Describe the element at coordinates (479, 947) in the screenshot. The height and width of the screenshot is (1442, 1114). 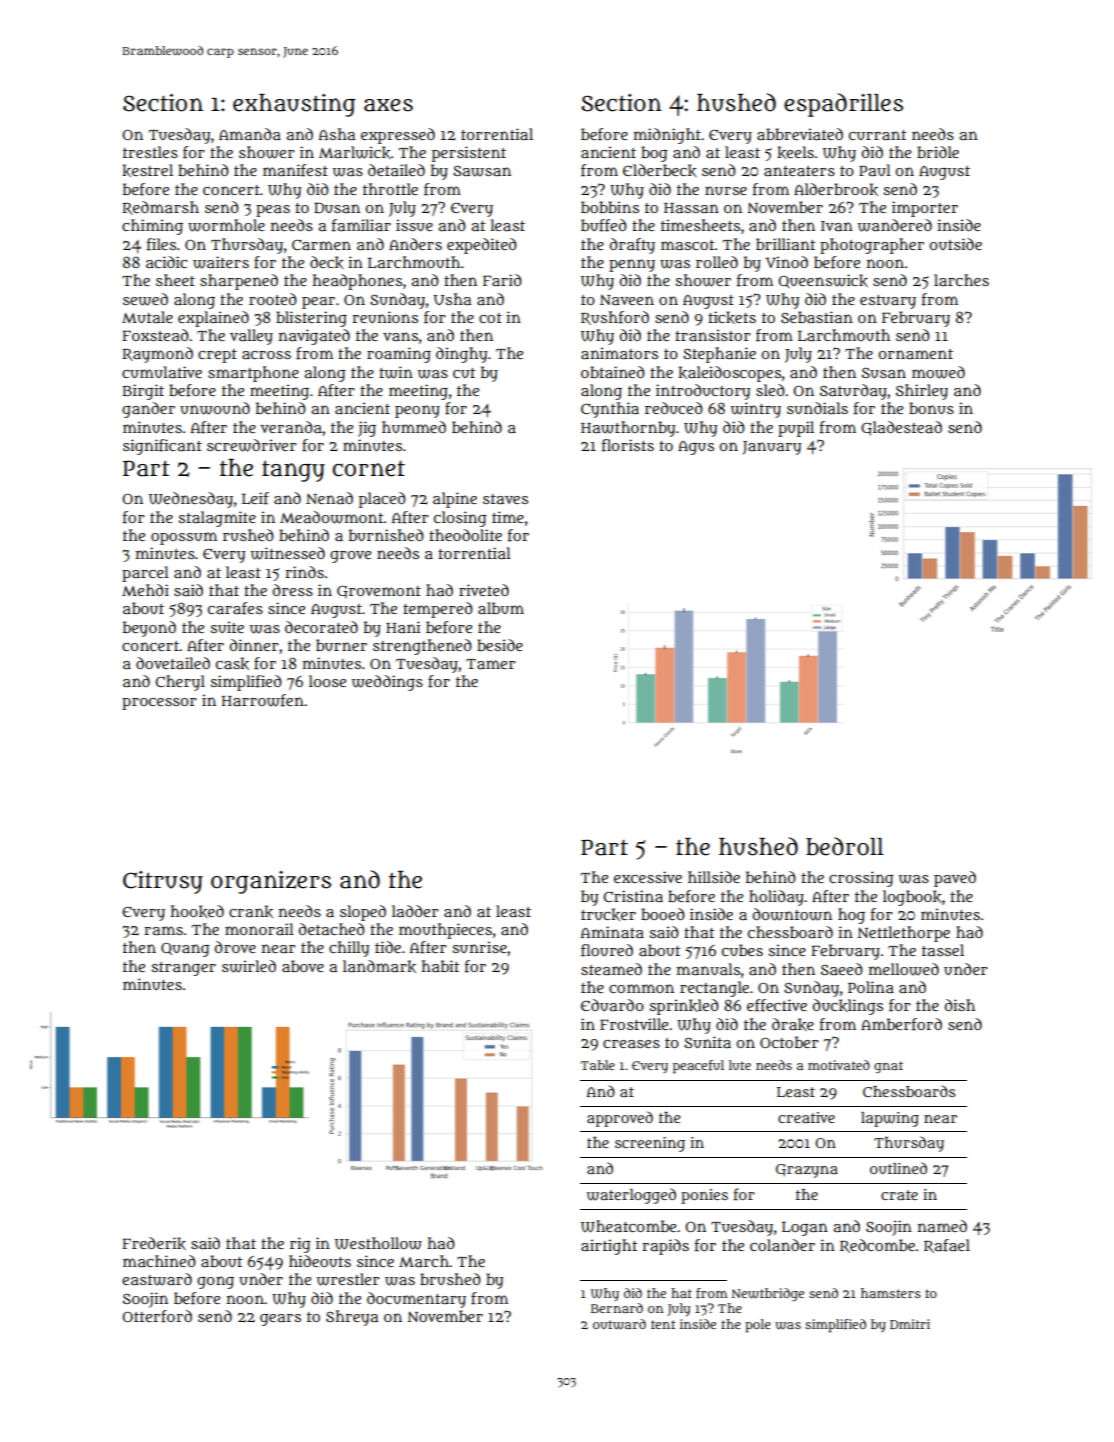
I see `sunrise` at that location.
